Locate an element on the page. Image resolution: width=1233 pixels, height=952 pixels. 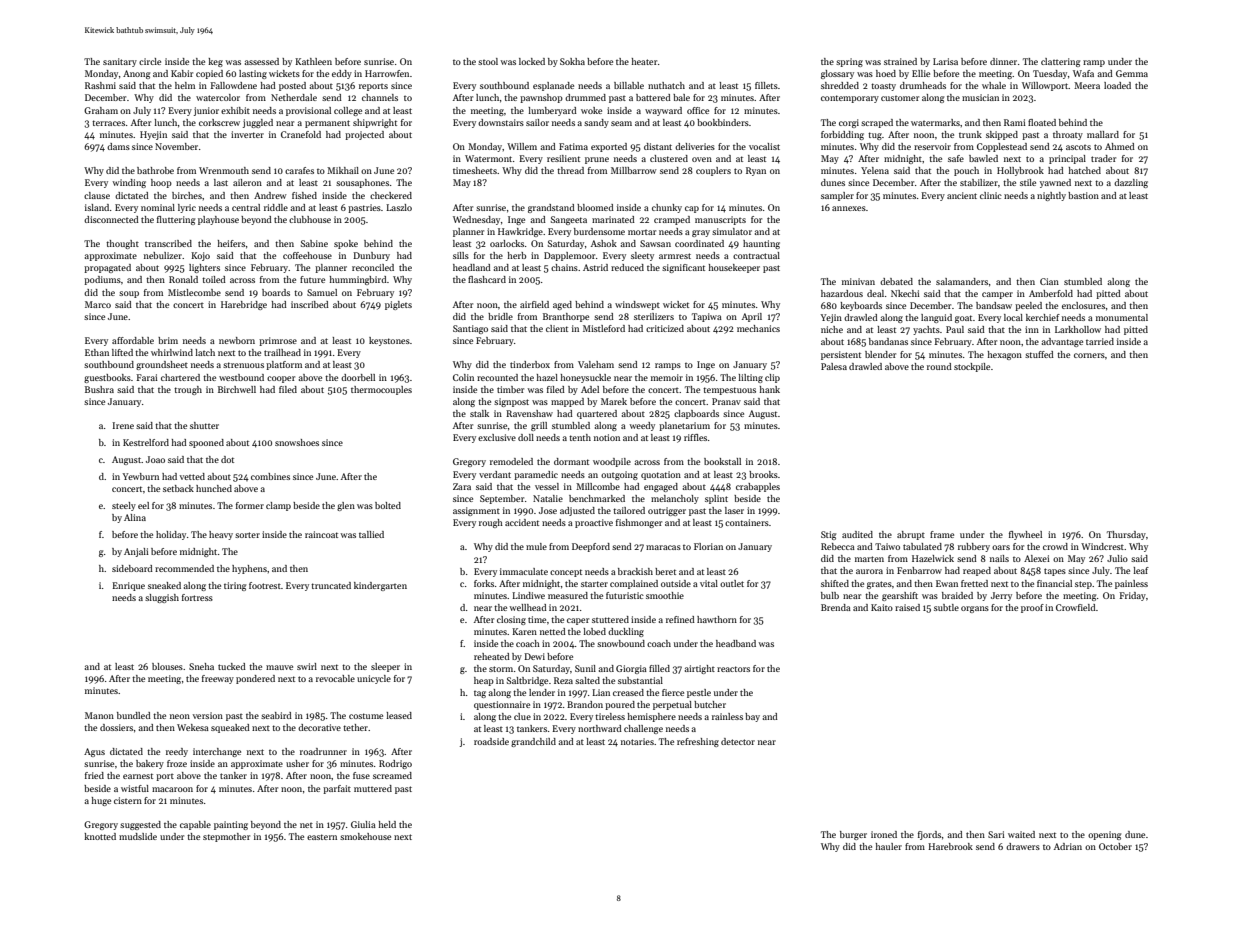
hoop is located at coordinates (161, 183).
